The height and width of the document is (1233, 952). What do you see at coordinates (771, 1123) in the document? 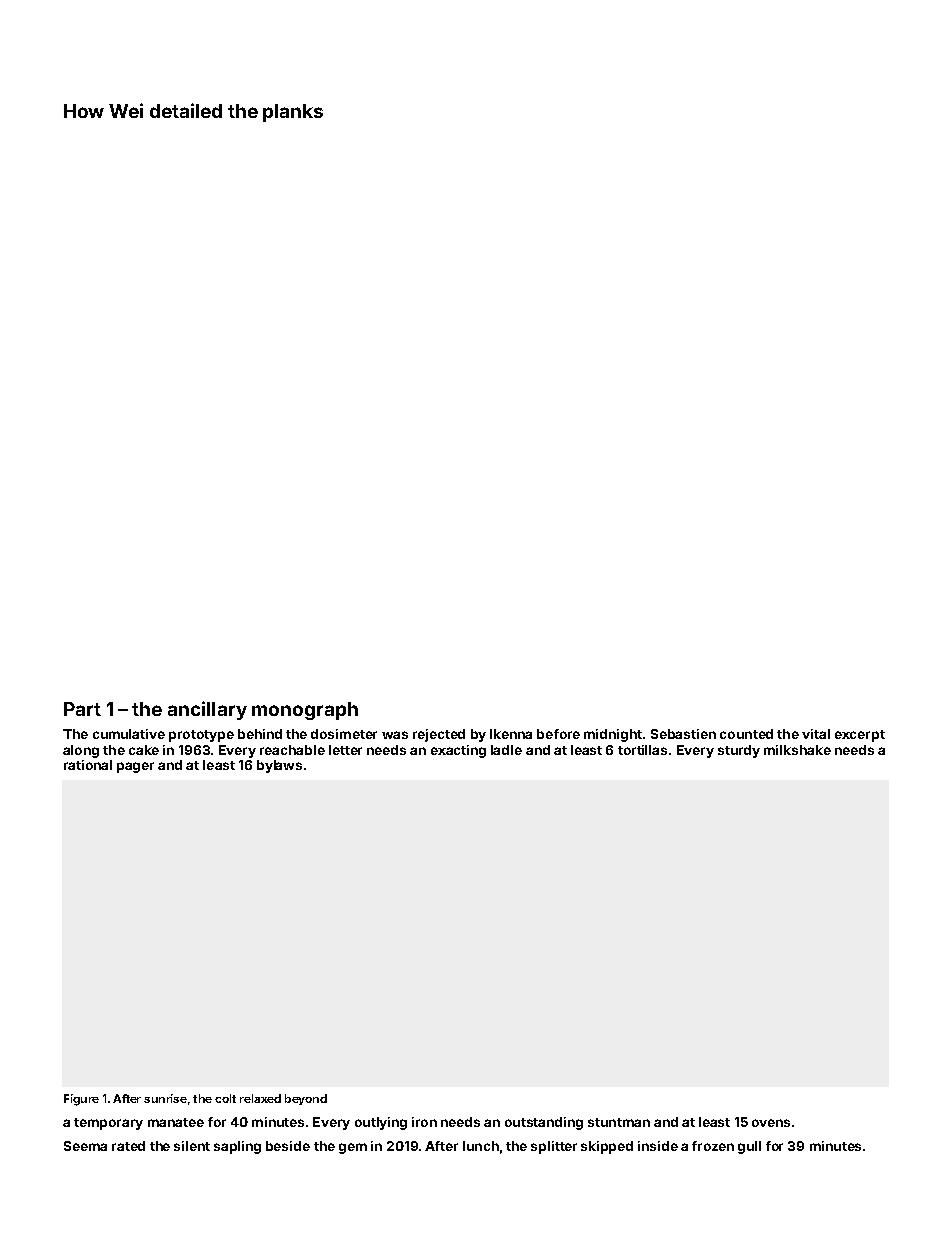
I see `ovens` at bounding box center [771, 1123].
